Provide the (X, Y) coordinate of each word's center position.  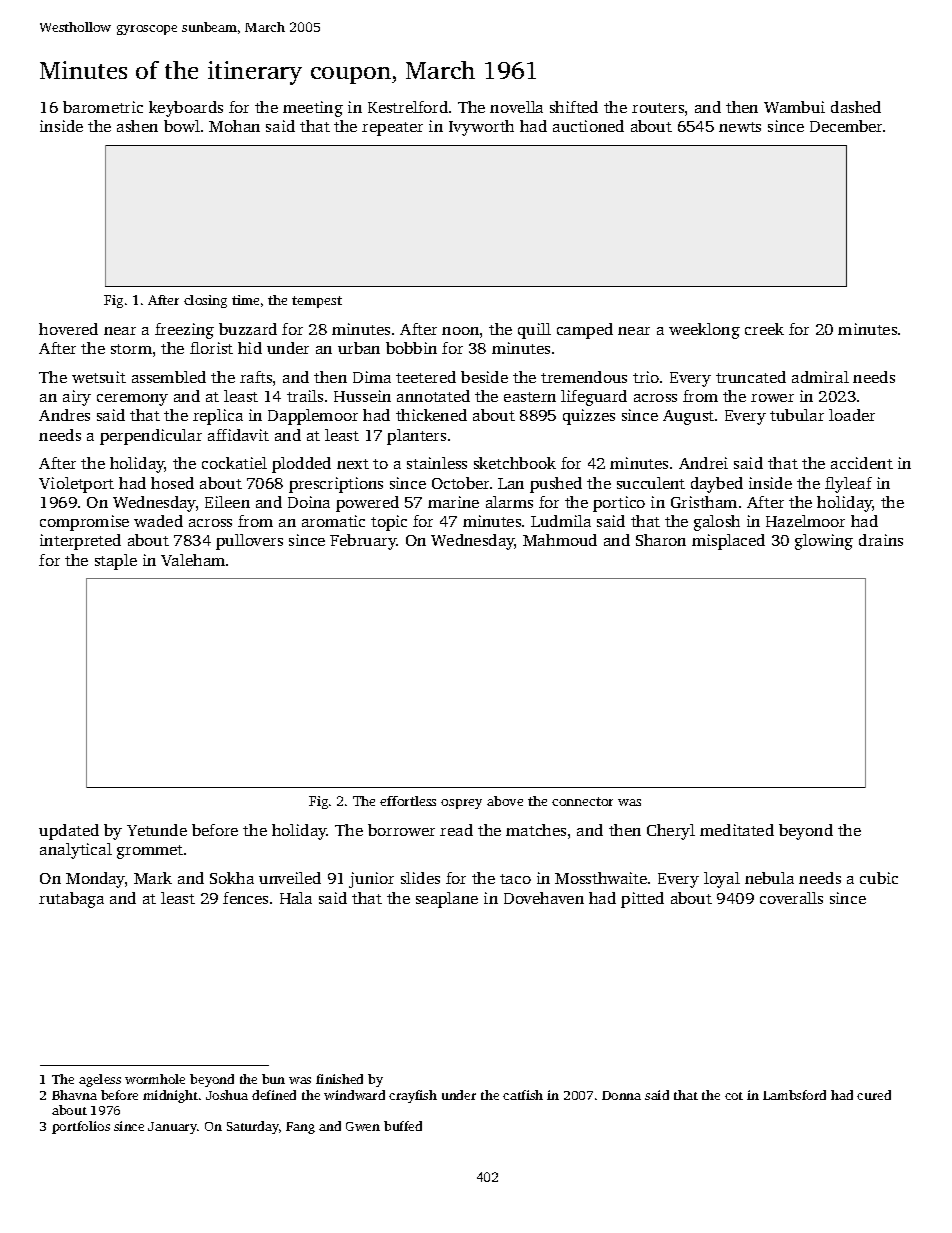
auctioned (588, 126)
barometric (103, 107)
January (172, 1128)
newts (740, 127)
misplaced (728, 542)
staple (116, 562)
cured (874, 1095)
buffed (403, 1126)
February (363, 542)
